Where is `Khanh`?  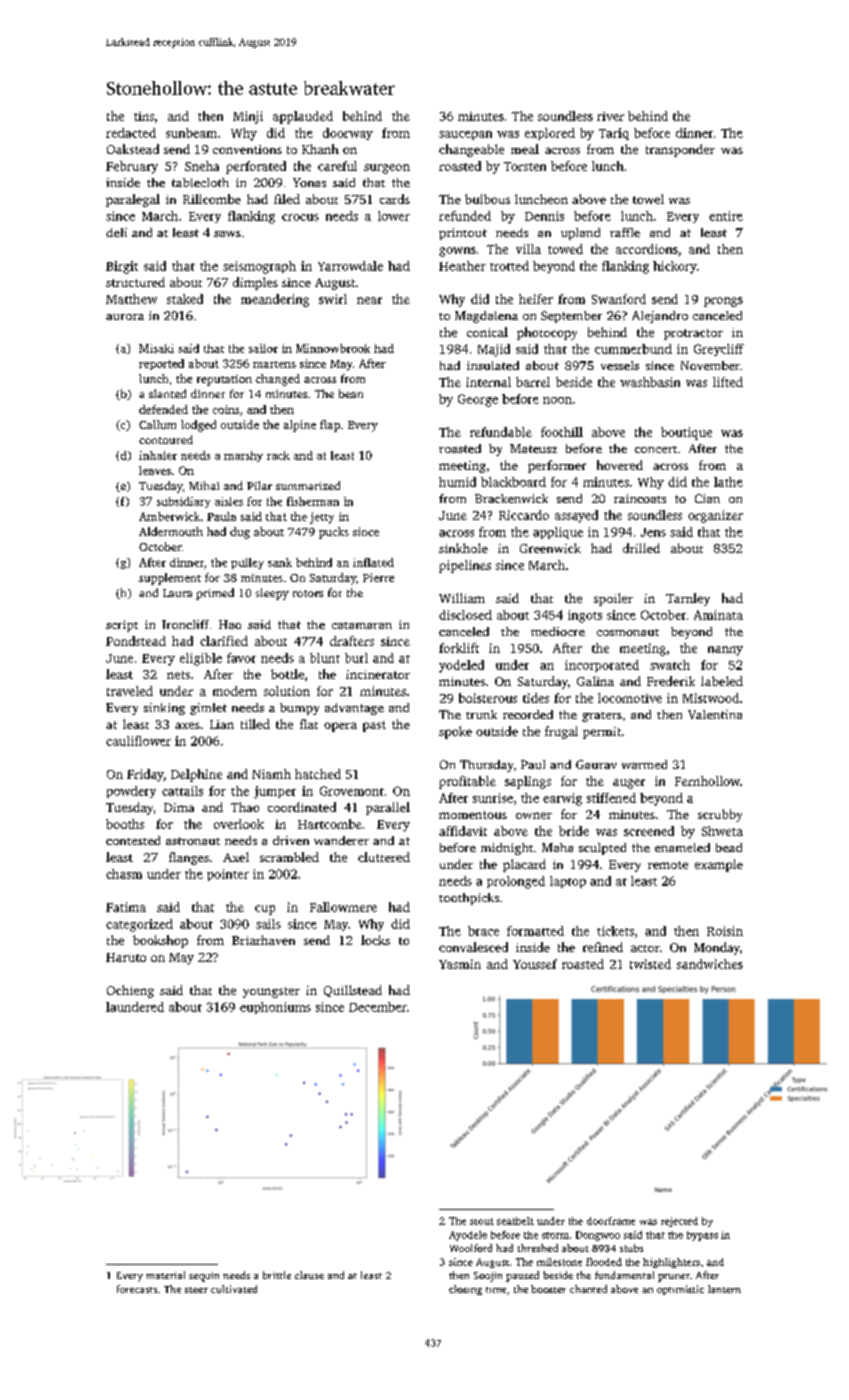
Khanh is located at coordinates (320, 149).
